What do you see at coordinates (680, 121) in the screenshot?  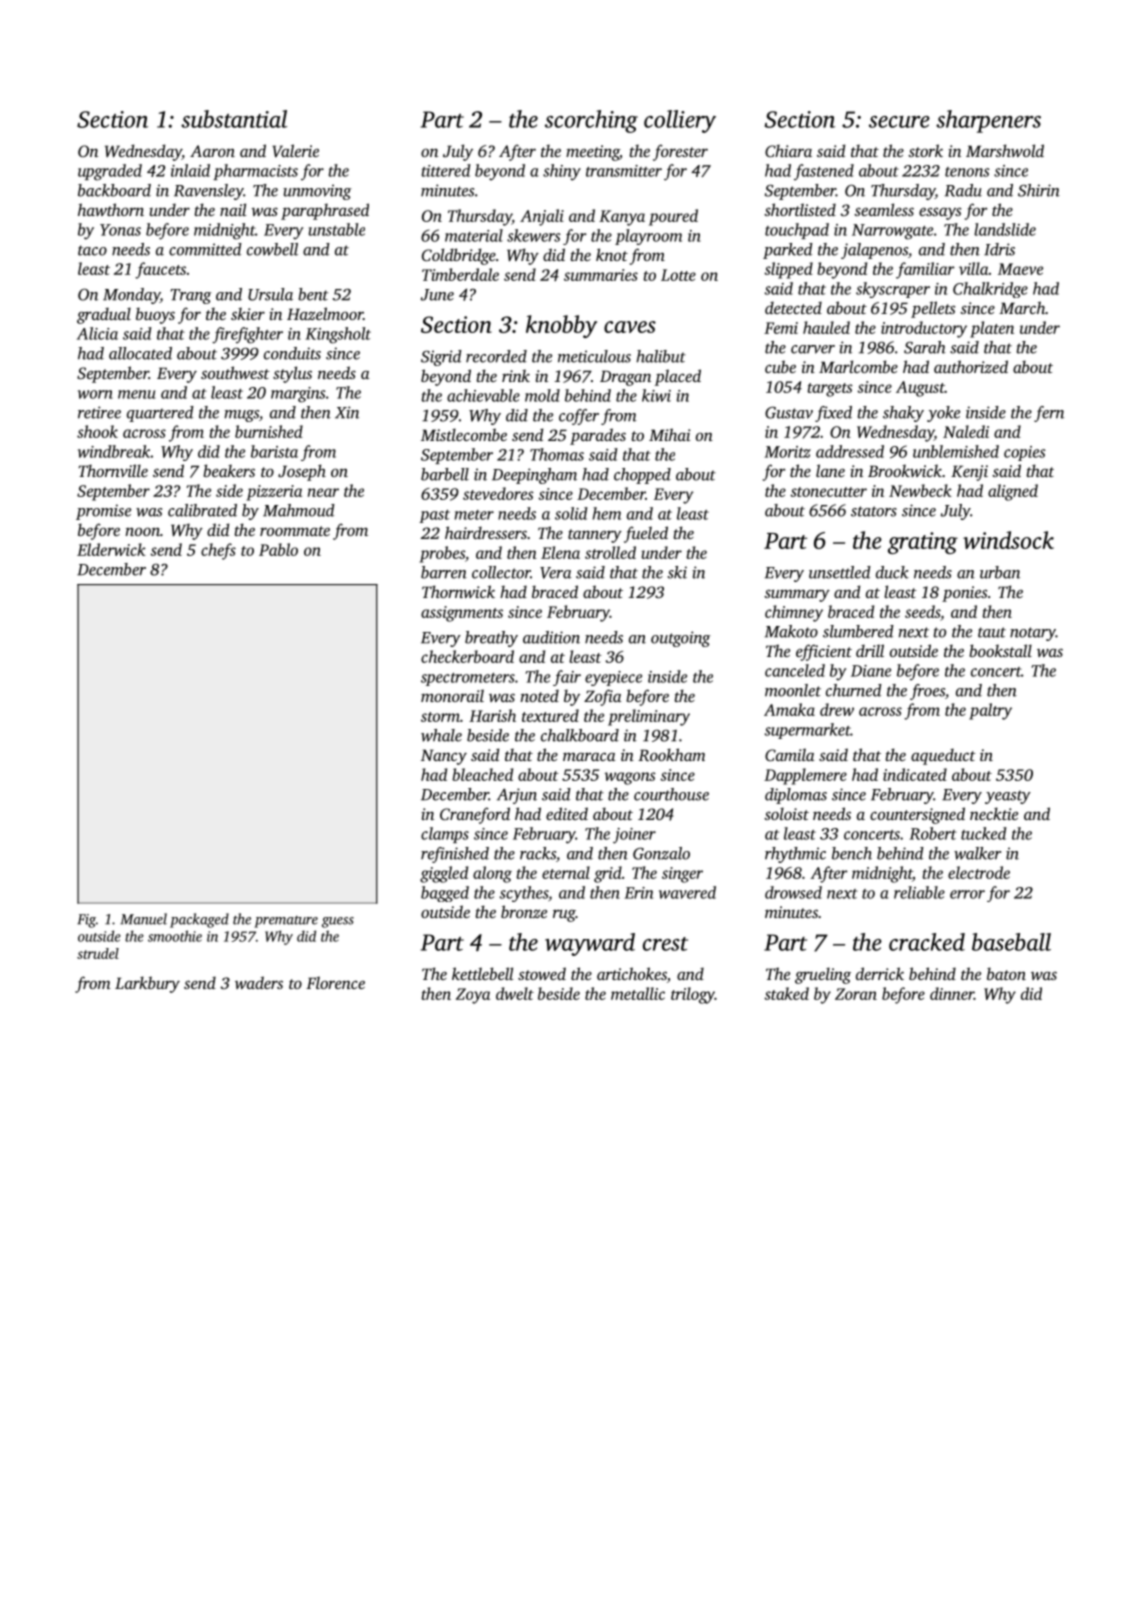 I see `colliery` at bounding box center [680, 121].
